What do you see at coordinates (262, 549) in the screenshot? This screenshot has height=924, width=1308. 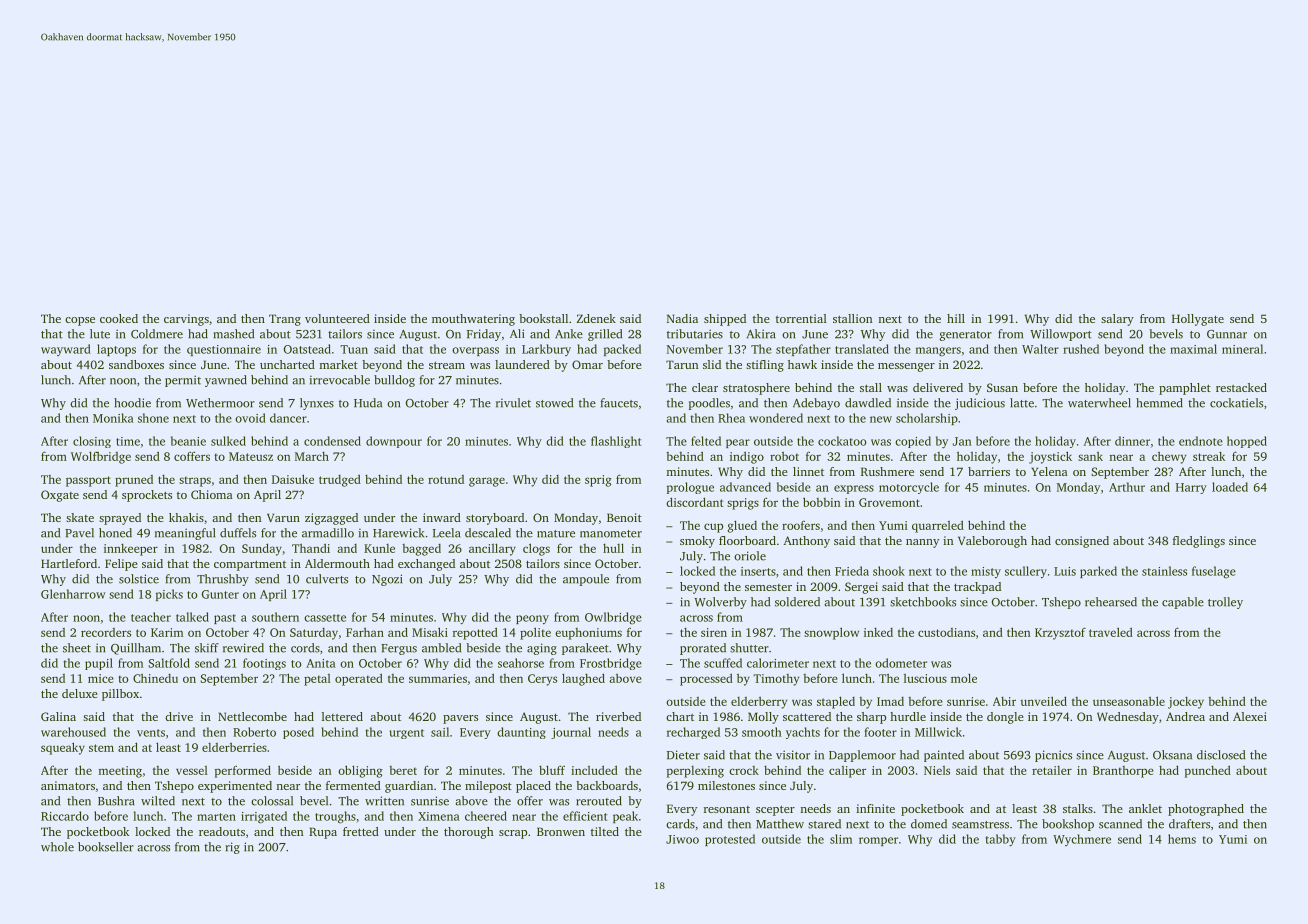 I see `Sunday` at bounding box center [262, 549].
